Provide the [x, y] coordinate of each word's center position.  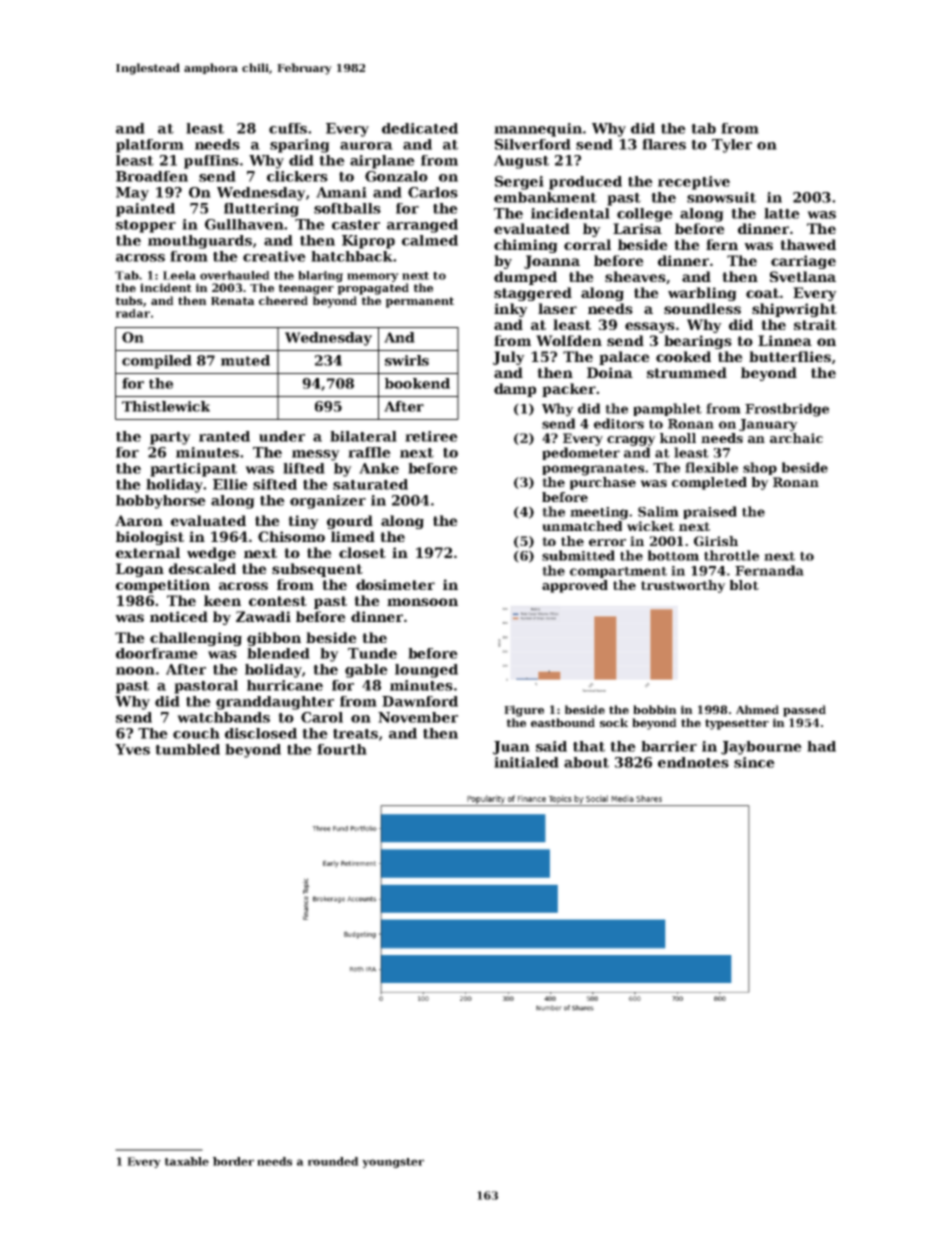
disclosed [261, 733]
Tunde [372, 653]
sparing [300, 146]
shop [760, 468]
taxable [187, 1161]
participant [193, 470]
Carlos [433, 192]
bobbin [655, 709]
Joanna [552, 262]
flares [664, 144]
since [754, 762]
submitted [578, 555]
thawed [808, 244]
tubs [129, 300]
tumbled [187, 749]
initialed [526, 762]
